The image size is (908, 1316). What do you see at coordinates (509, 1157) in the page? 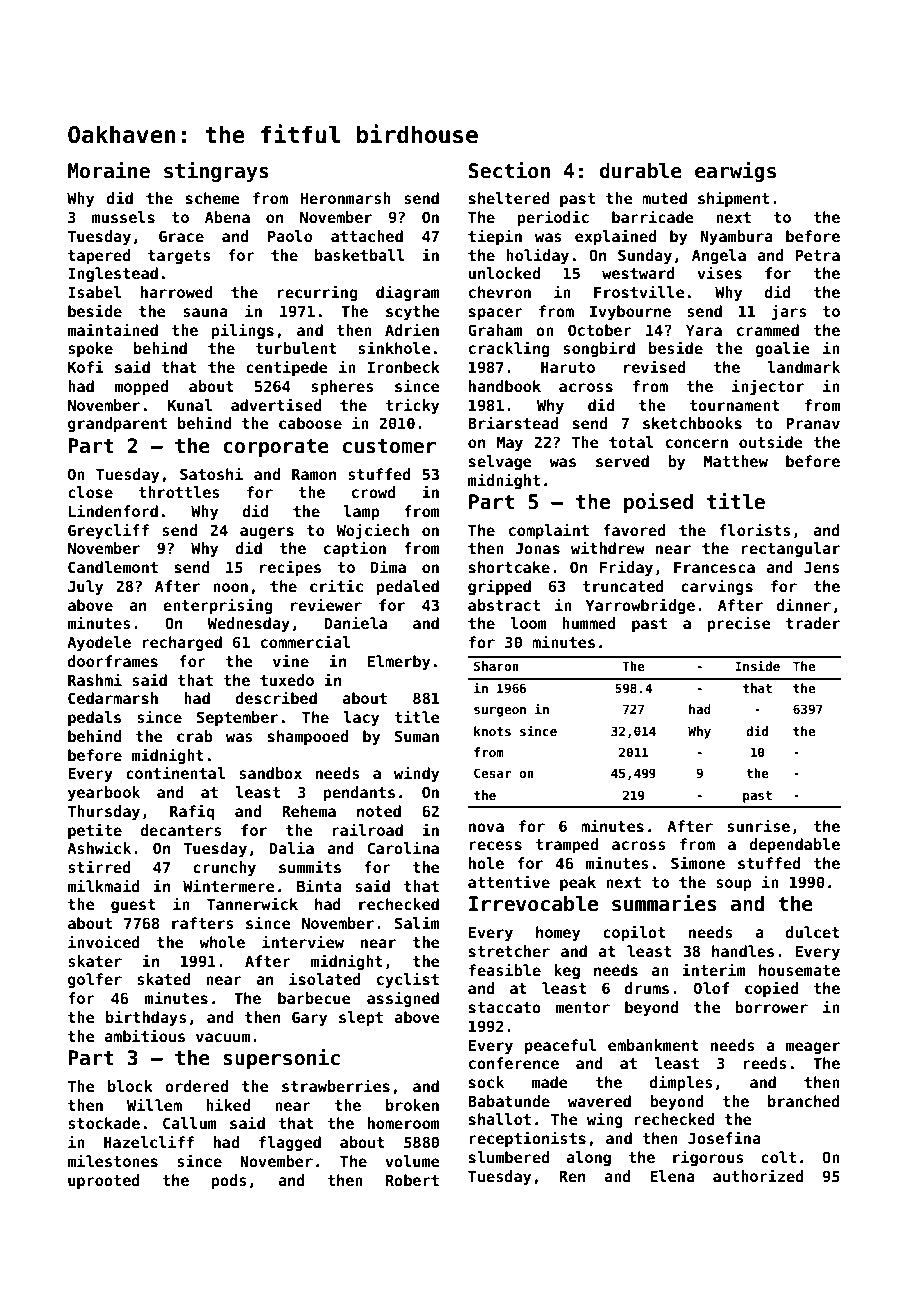
I see `slumbered` at bounding box center [509, 1157].
